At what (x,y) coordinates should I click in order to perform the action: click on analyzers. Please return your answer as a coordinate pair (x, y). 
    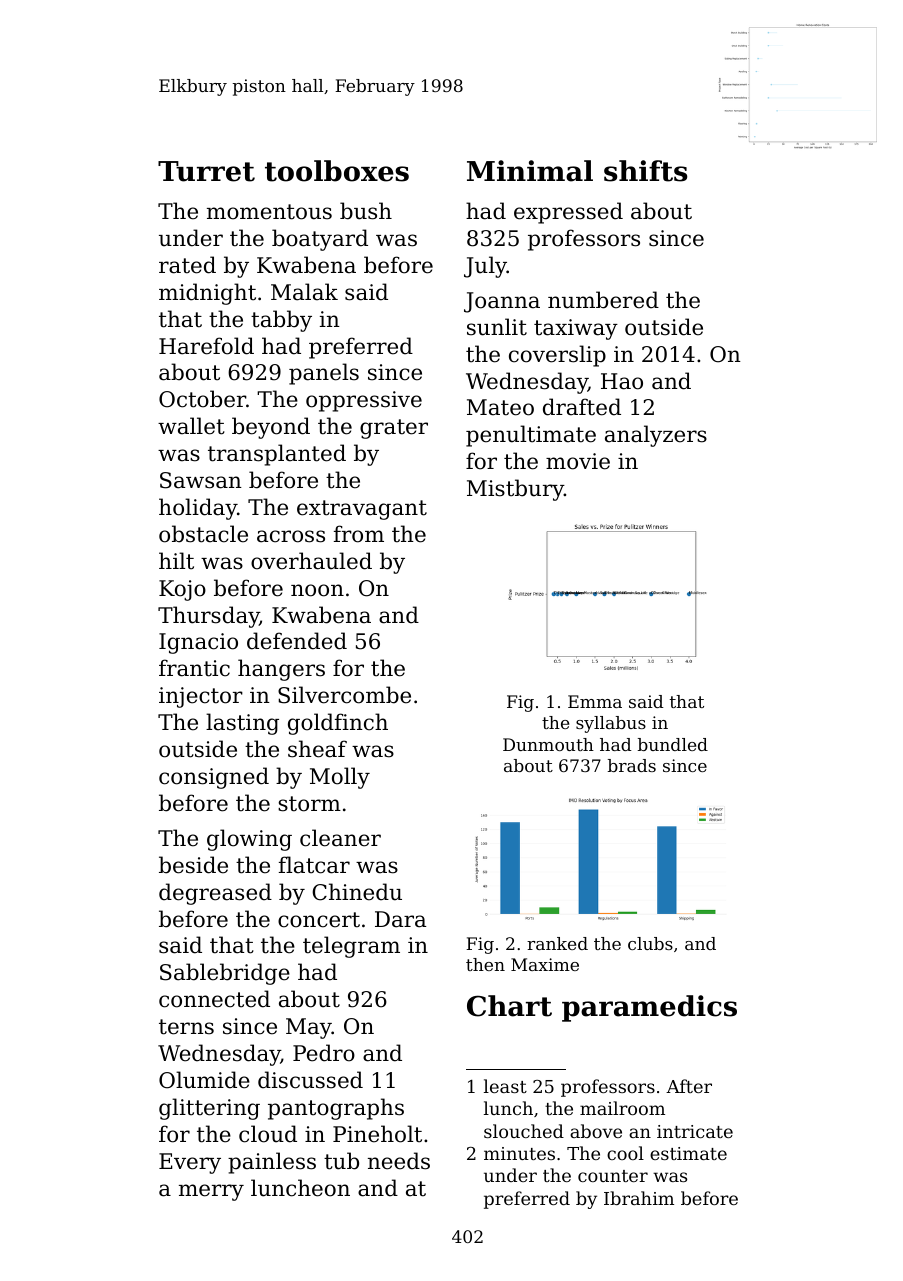
    Looking at the image, I should click on (656, 436).
